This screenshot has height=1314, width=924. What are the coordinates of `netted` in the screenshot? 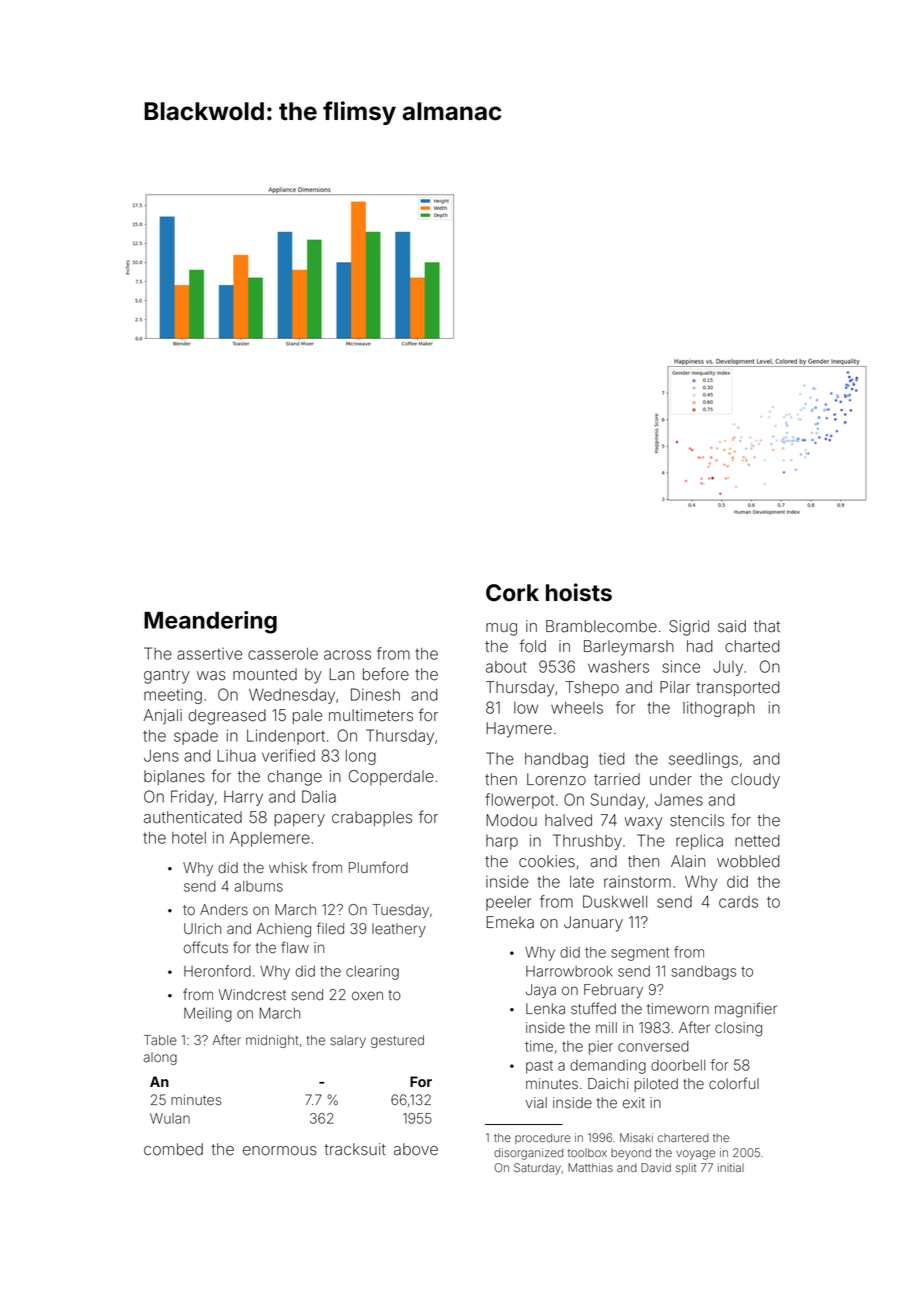 It's located at (757, 841).
